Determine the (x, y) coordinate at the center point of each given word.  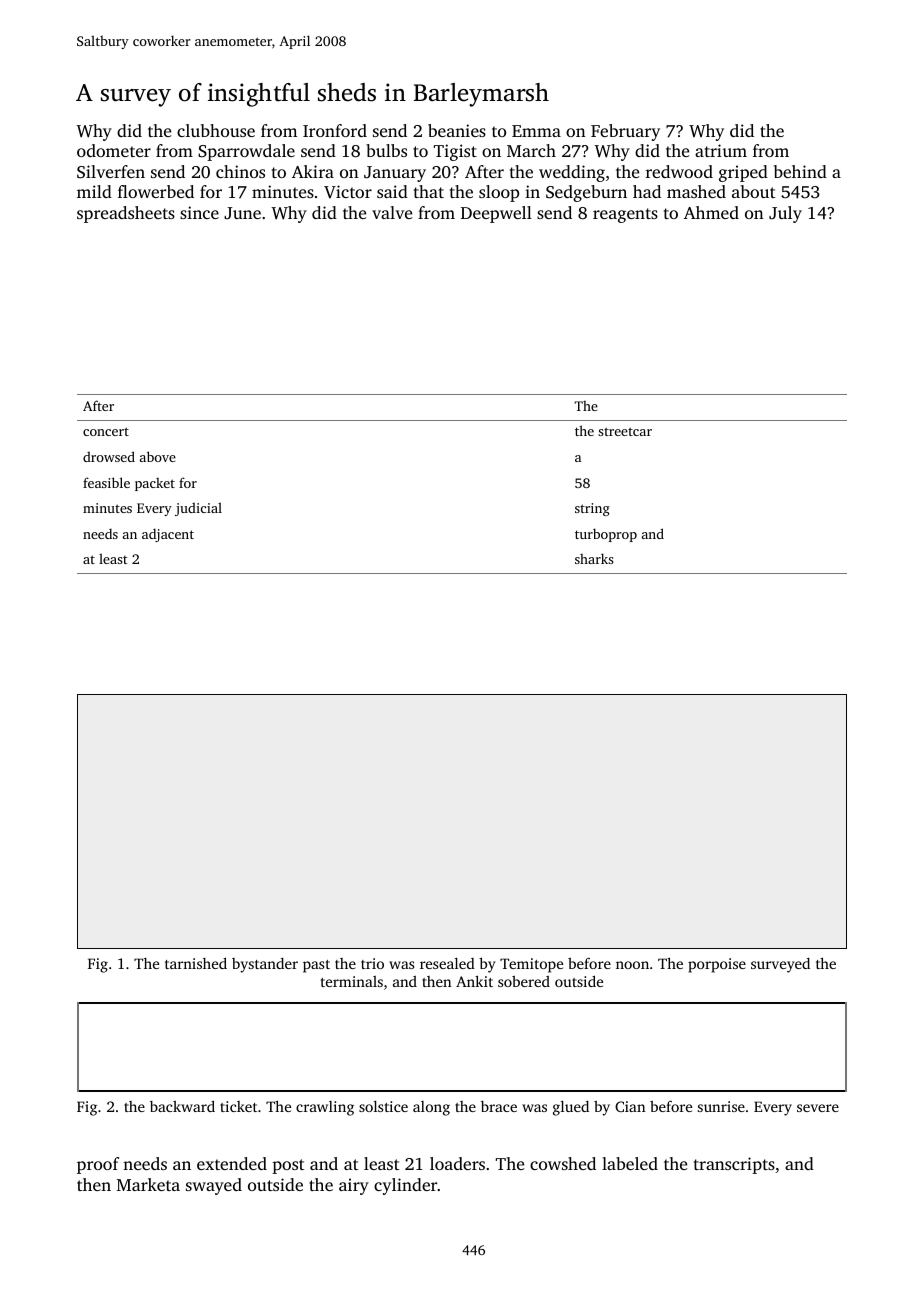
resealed (447, 963)
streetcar (625, 431)
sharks (594, 558)
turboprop (606, 535)
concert (106, 431)
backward (182, 1106)
